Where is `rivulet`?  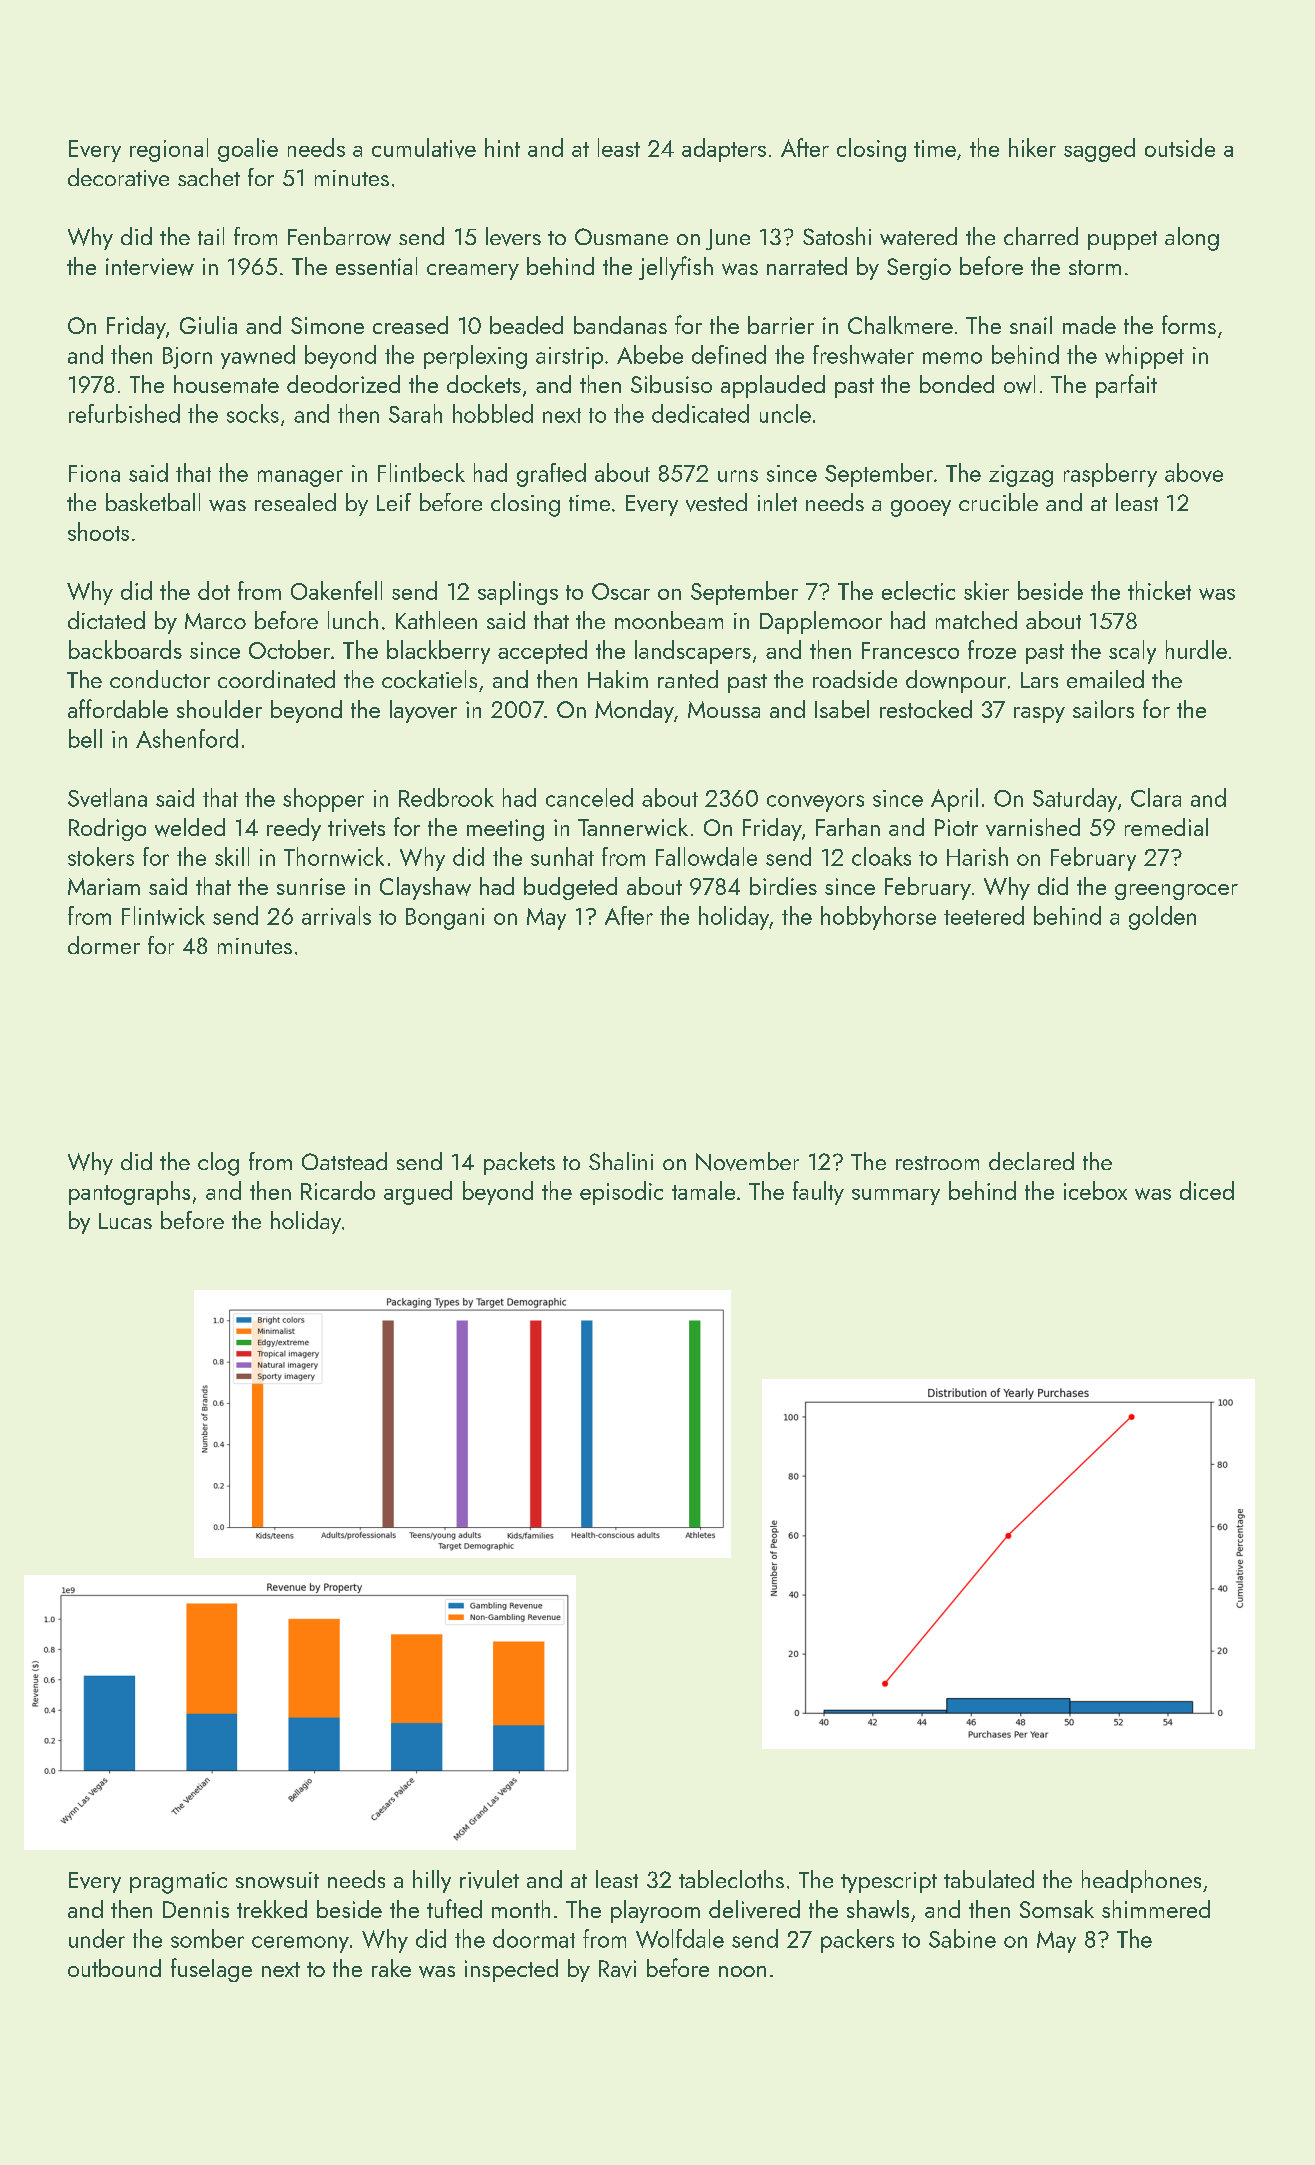 rivulet is located at coordinates (489, 1879).
